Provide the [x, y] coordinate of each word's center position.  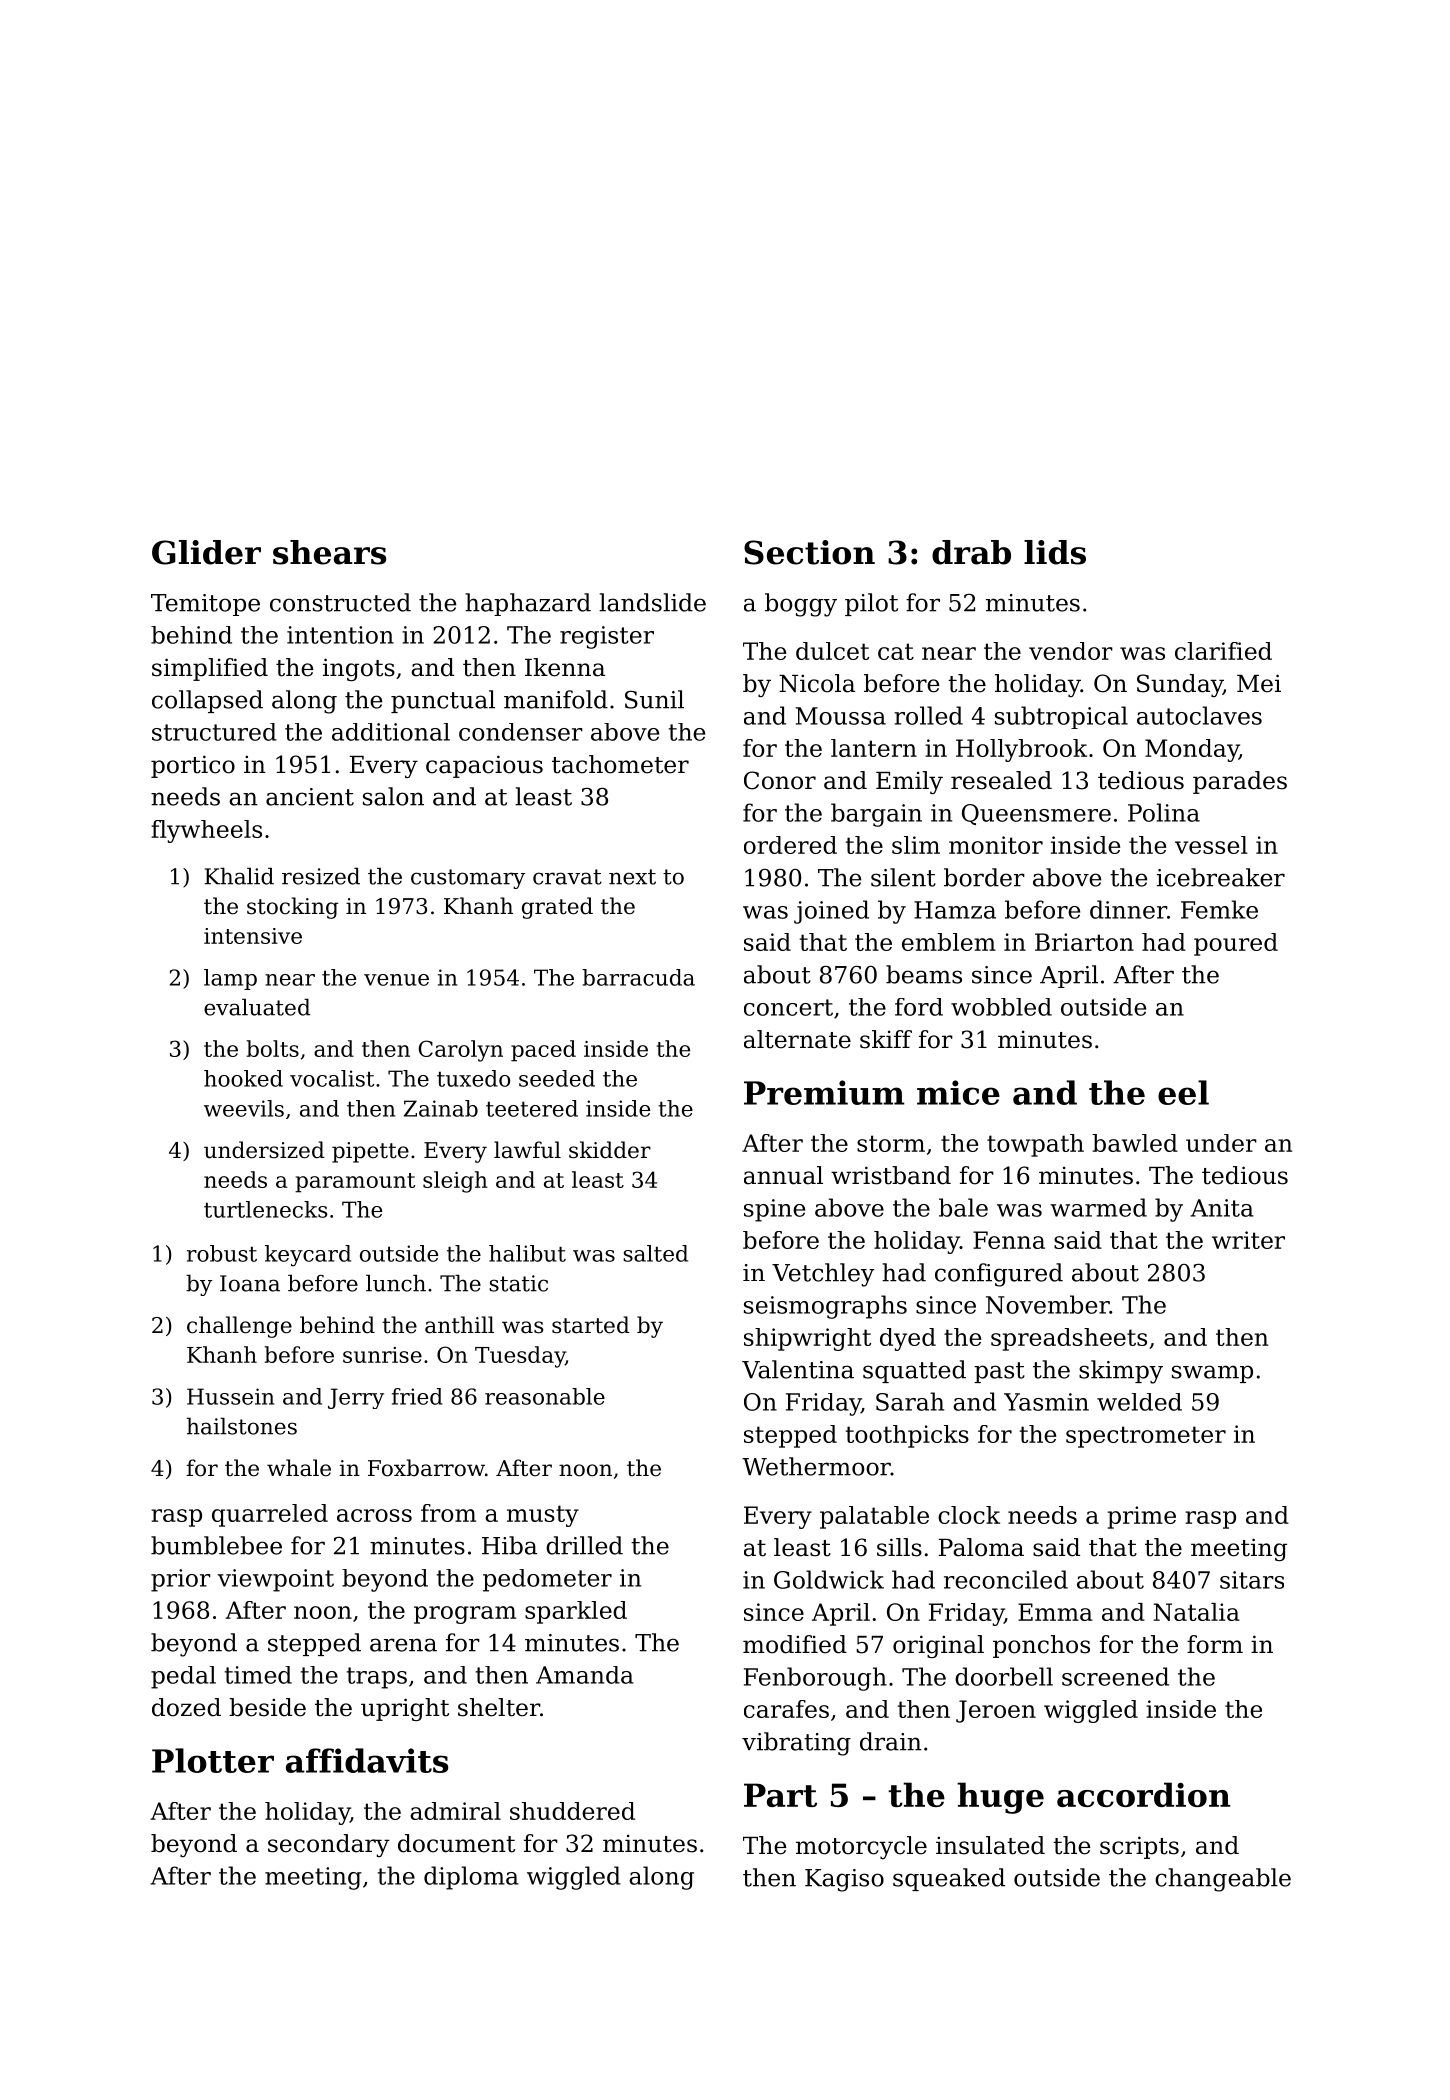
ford [919, 1007]
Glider [206, 552]
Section [809, 552]
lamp [230, 979]
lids [1055, 552]
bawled [1135, 1143]
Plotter [213, 1760]
